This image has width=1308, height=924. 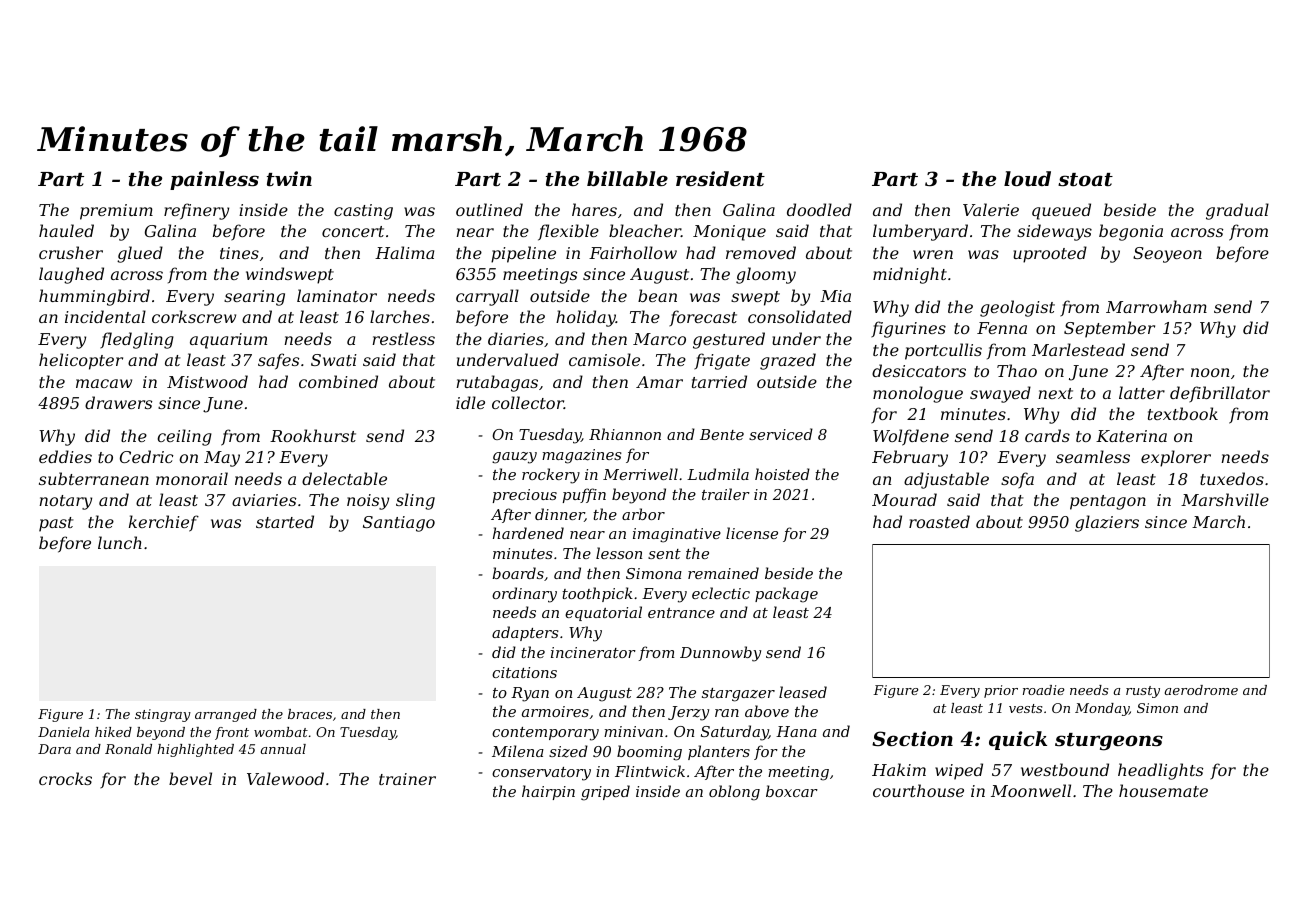 I want to click on pentagon, so click(x=1108, y=502).
